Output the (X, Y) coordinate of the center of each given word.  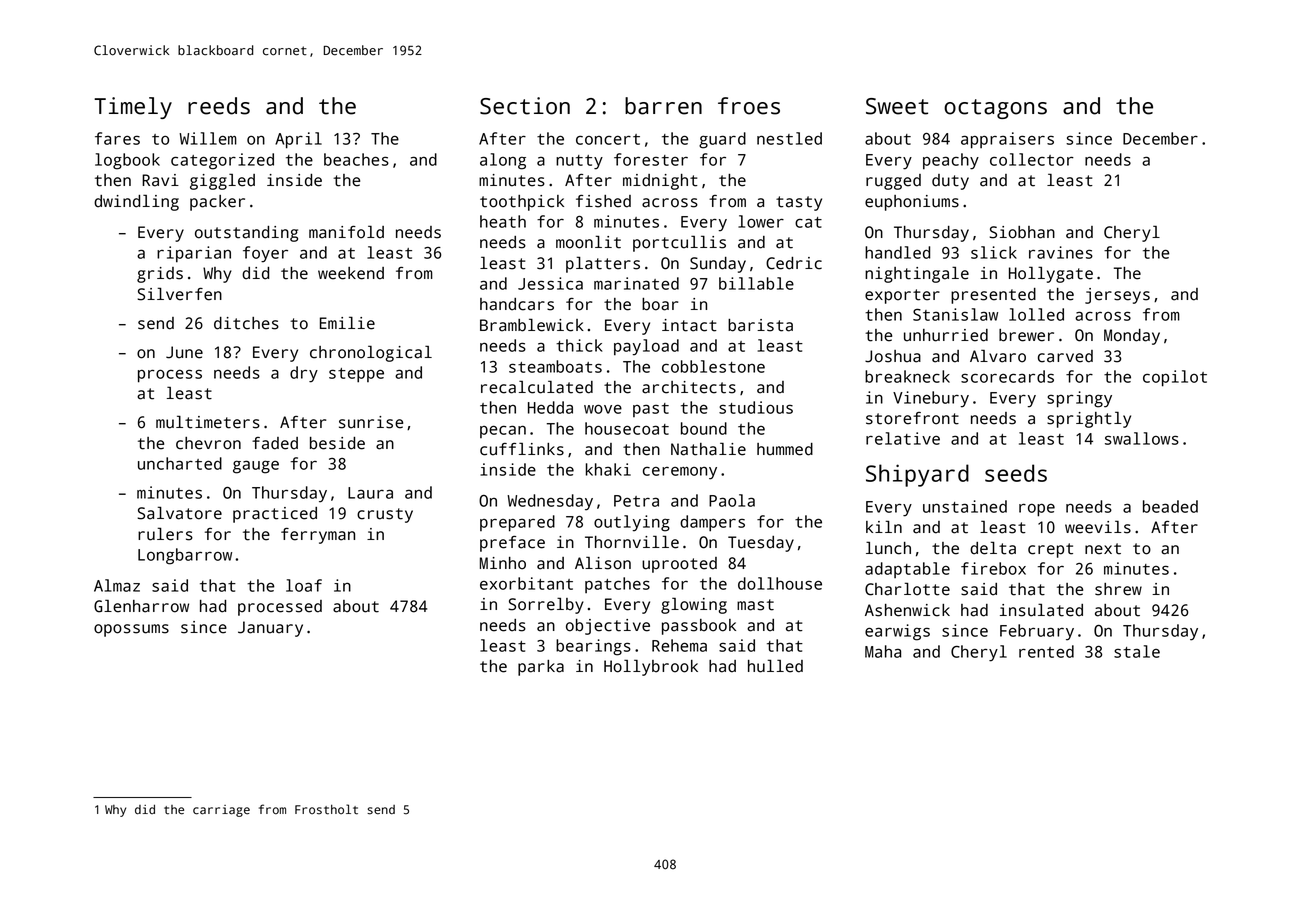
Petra (636, 501)
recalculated (537, 387)
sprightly (1089, 419)
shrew (1118, 589)
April (298, 140)
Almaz (117, 585)
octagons (995, 109)
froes (749, 106)
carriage (221, 811)
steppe (356, 375)
